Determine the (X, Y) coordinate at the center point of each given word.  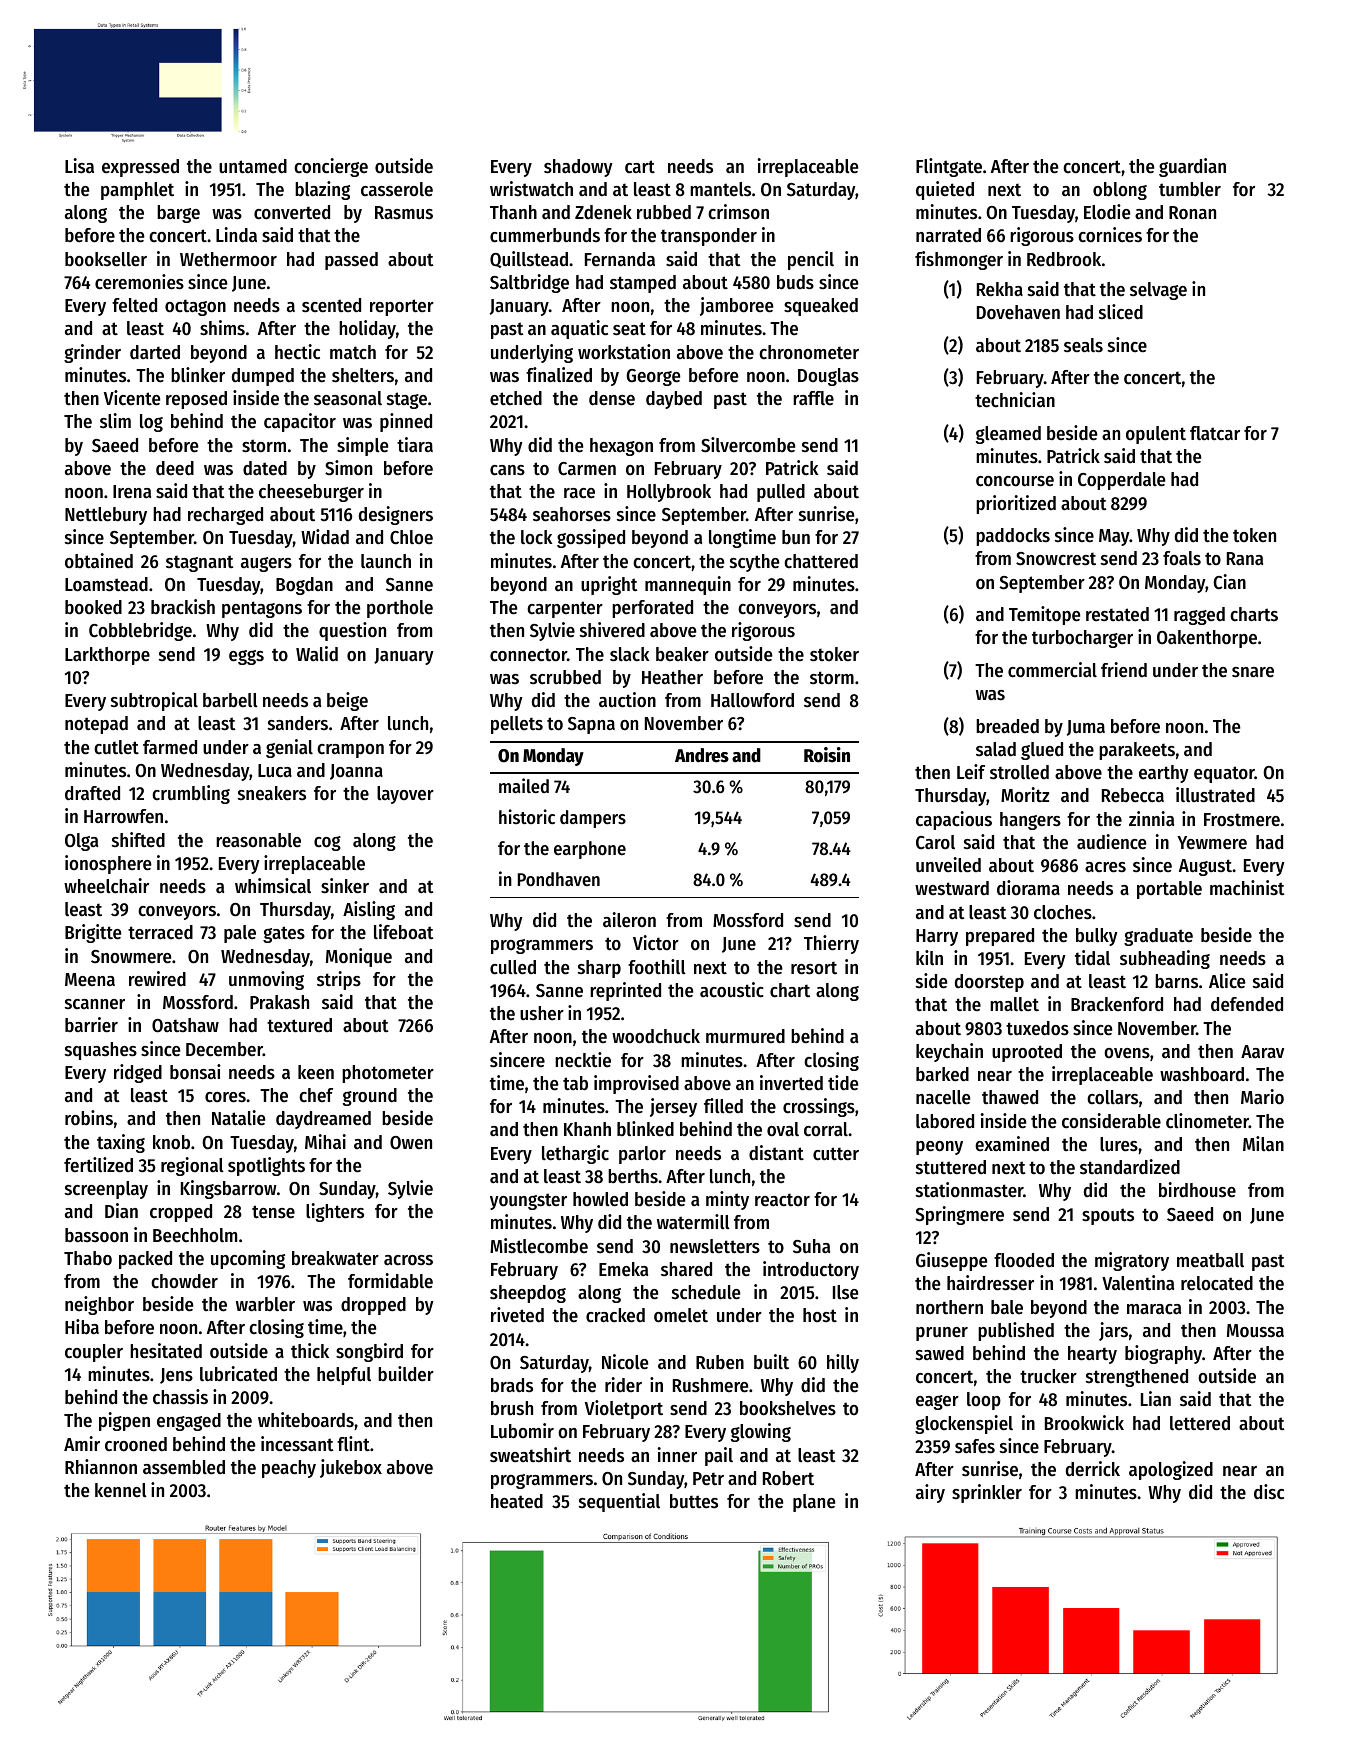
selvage (1158, 291)
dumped (263, 377)
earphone (590, 850)
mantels (720, 189)
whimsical (273, 886)
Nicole (625, 1362)
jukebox (351, 1468)
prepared (1000, 937)
